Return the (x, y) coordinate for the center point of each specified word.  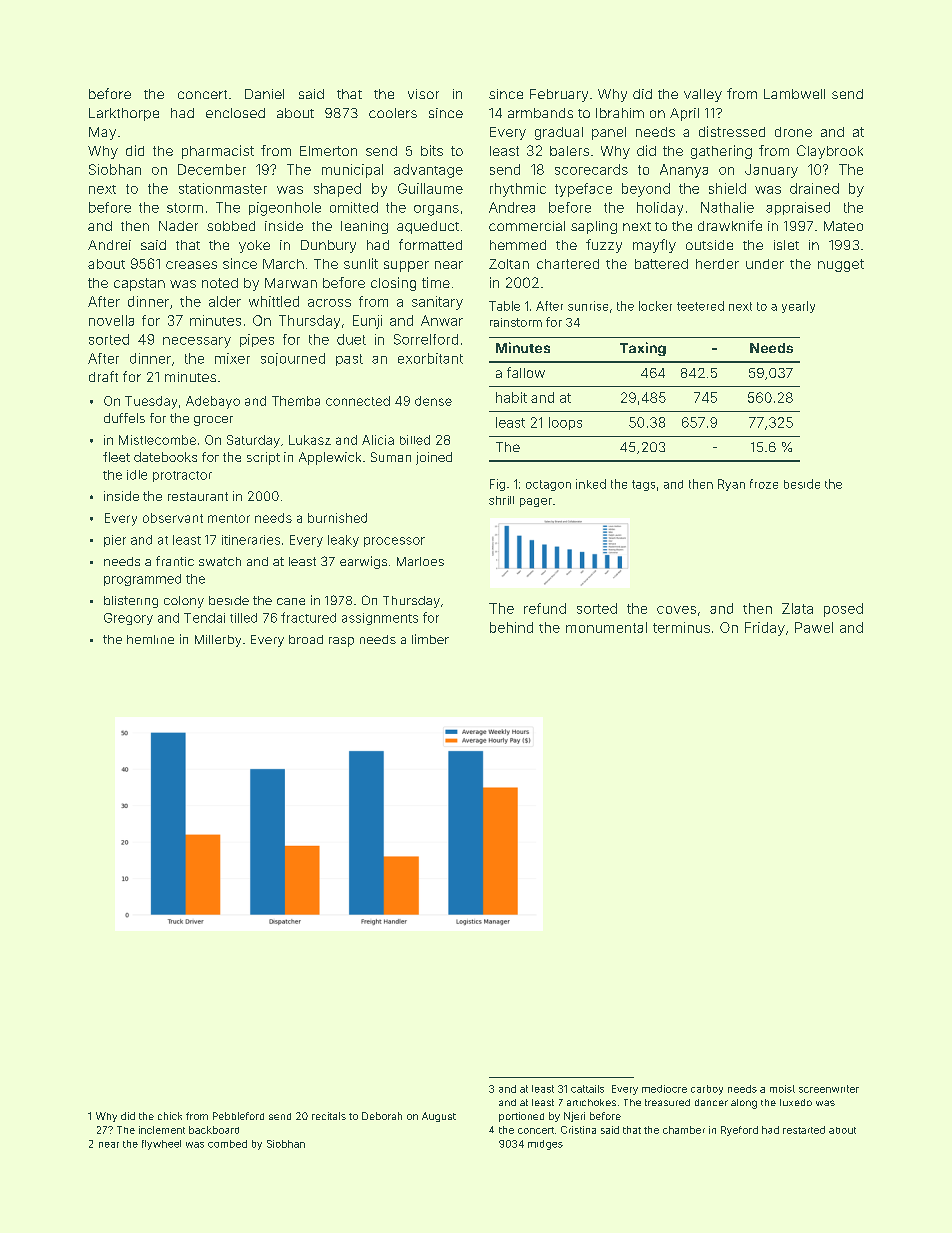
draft (103, 376)
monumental (606, 627)
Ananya (684, 171)
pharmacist (218, 152)
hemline (150, 639)
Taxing (643, 349)
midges (545, 1145)
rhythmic (518, 190)
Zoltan (509, 264)
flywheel (161, 1145)
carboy (707, 1090)
